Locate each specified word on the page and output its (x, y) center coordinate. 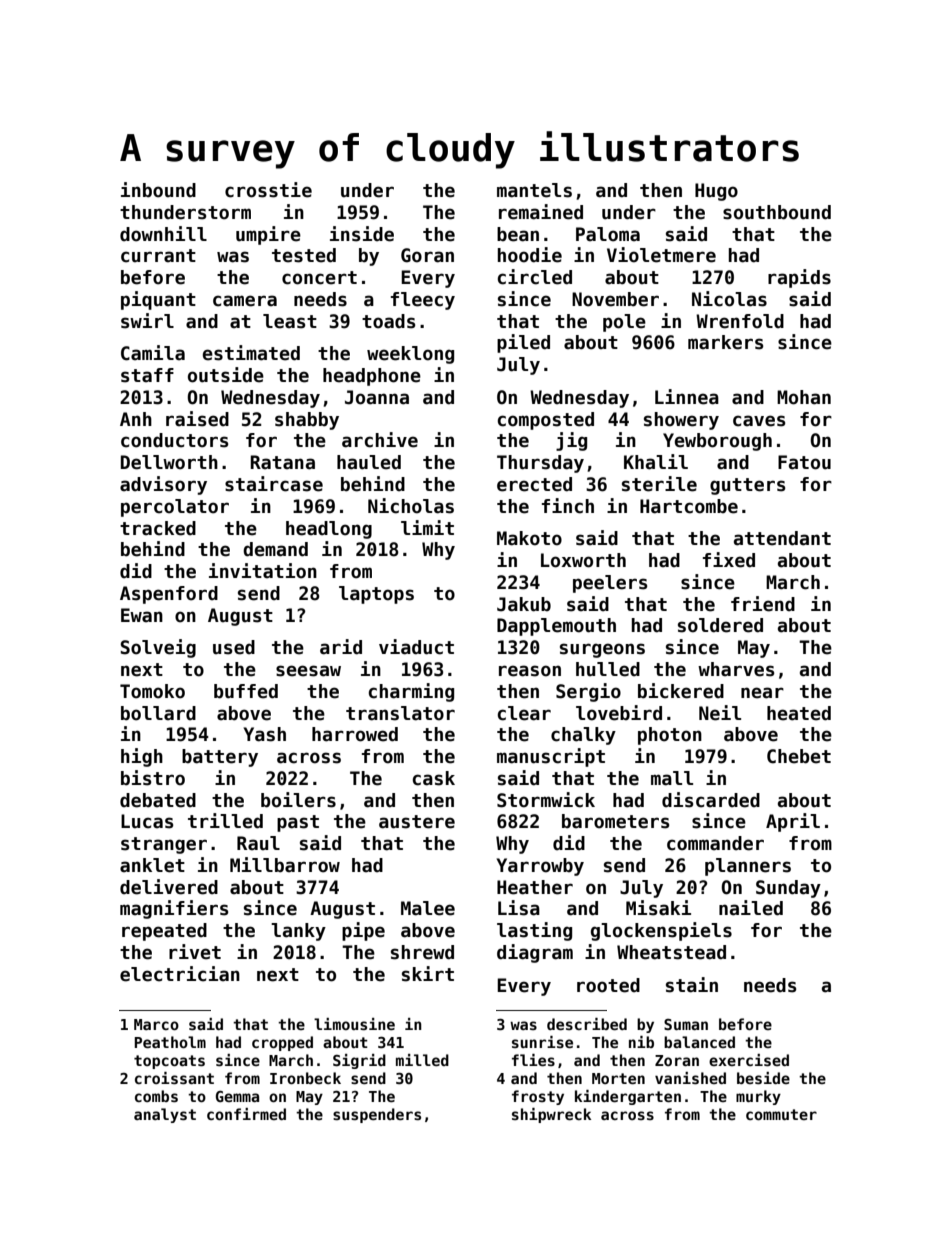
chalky (583, 736)
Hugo (716, 192)
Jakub (524, 604)
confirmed (246, 1114)
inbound (158, 190)
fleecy (423, 301)
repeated (164, 932)
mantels (534, 190)
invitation (263, 571)
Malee (428, 908)
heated (799, 713)
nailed (751, 908)
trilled (225, 821)
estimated (251, 353)
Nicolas (729, 299)
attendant (782, 538)
